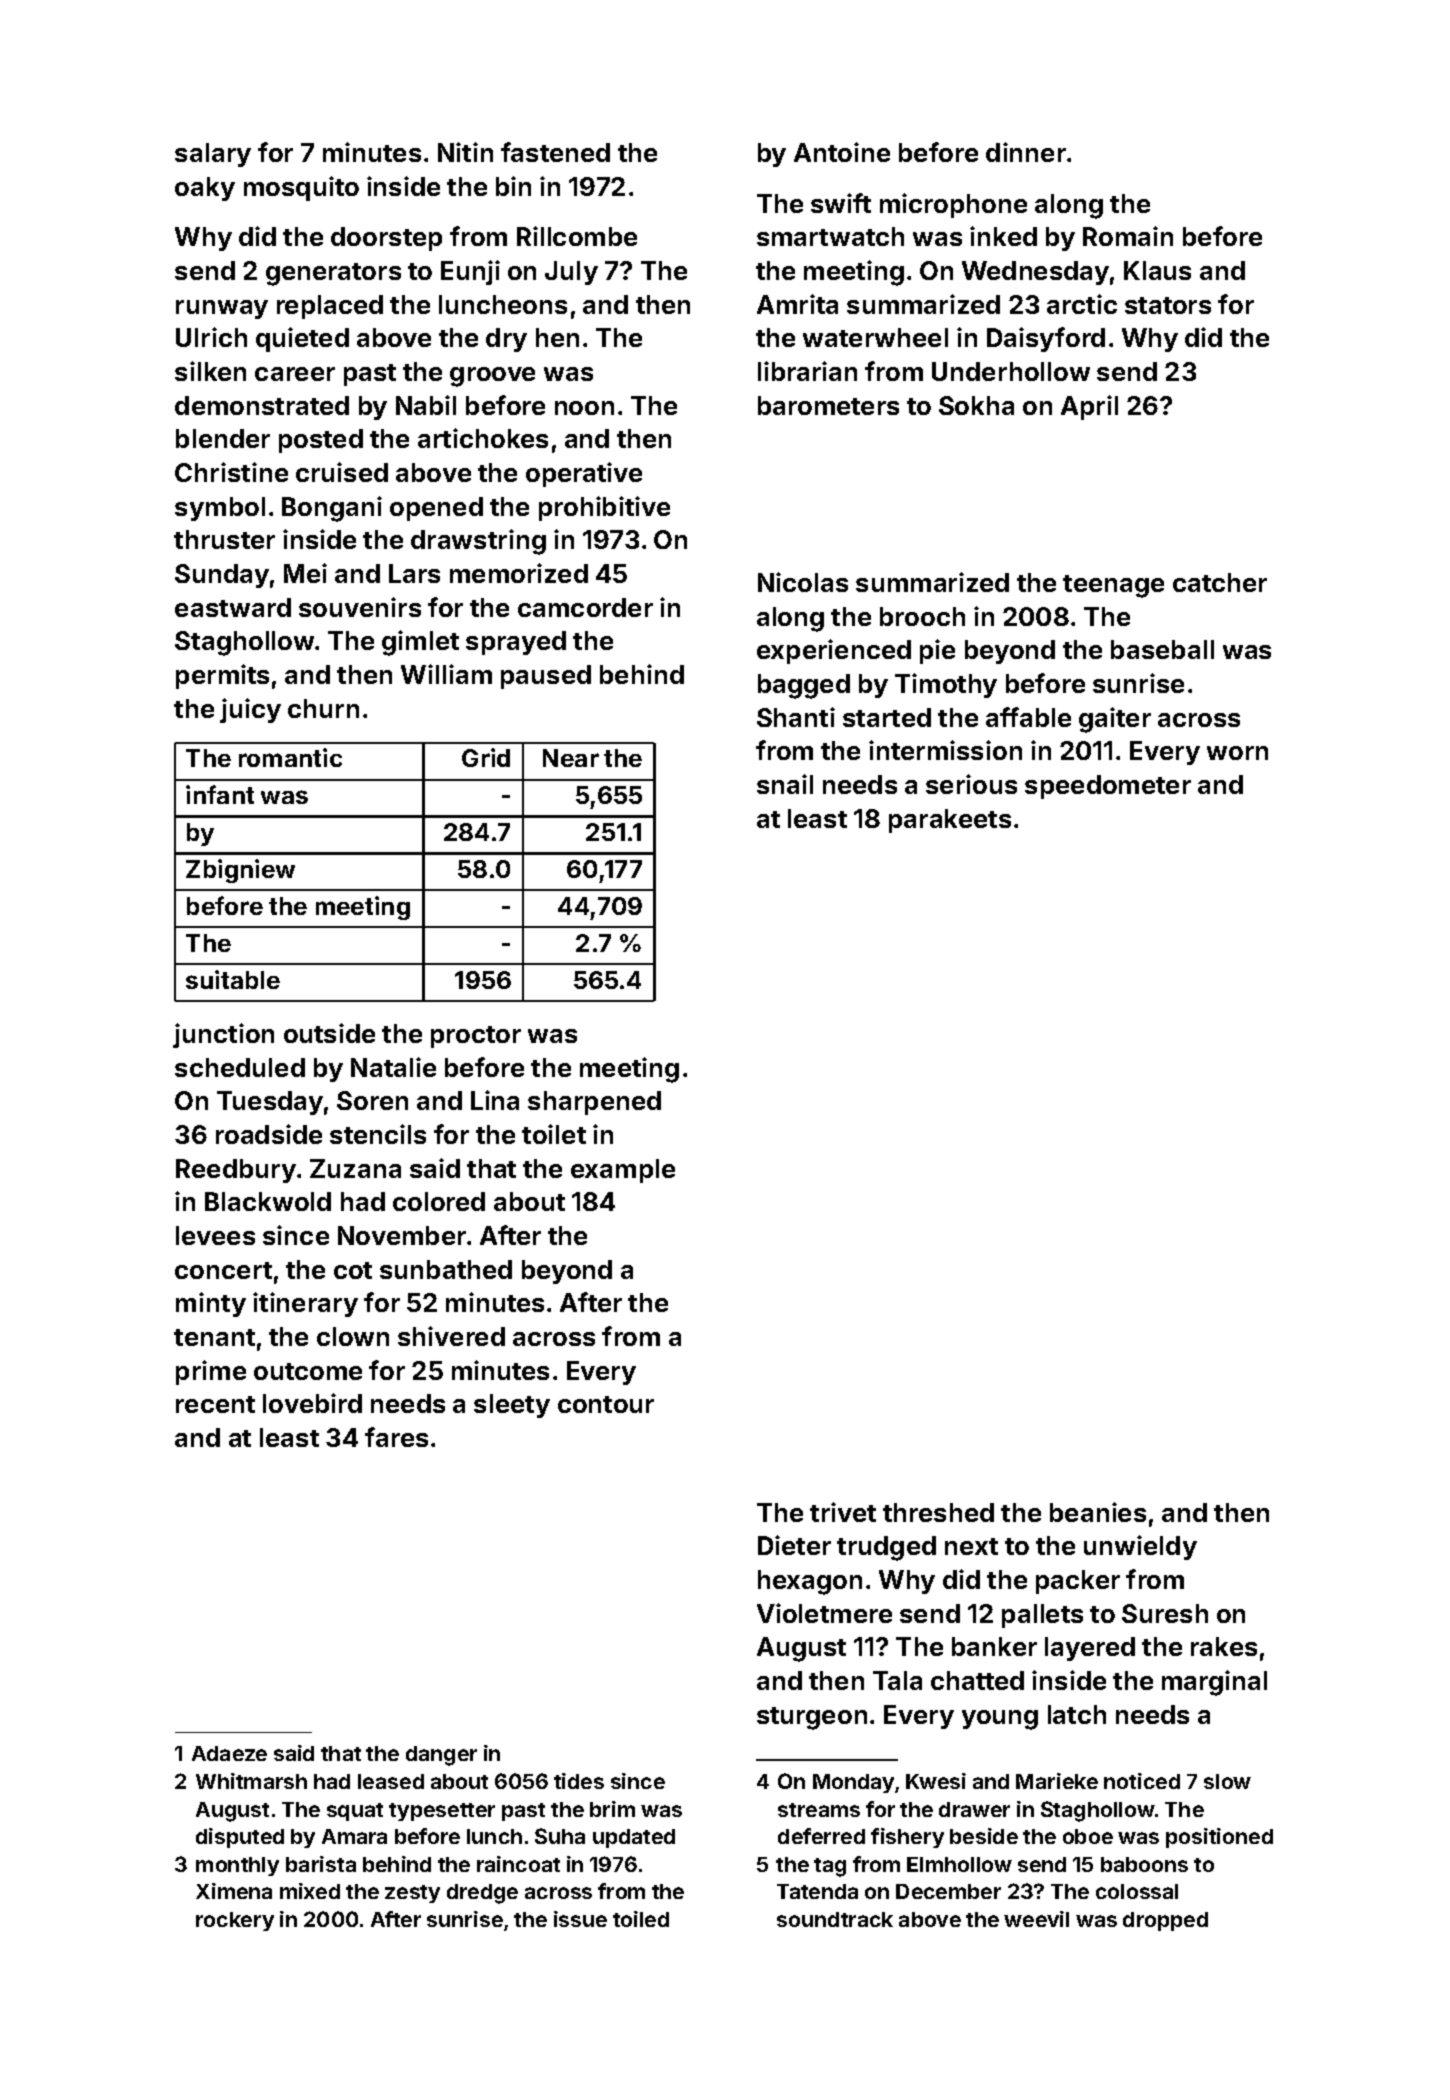 The height and width of the image is (2100, 1450). Describe the element at coordinates (971, 784) in the image. I see `serious` at that location.
